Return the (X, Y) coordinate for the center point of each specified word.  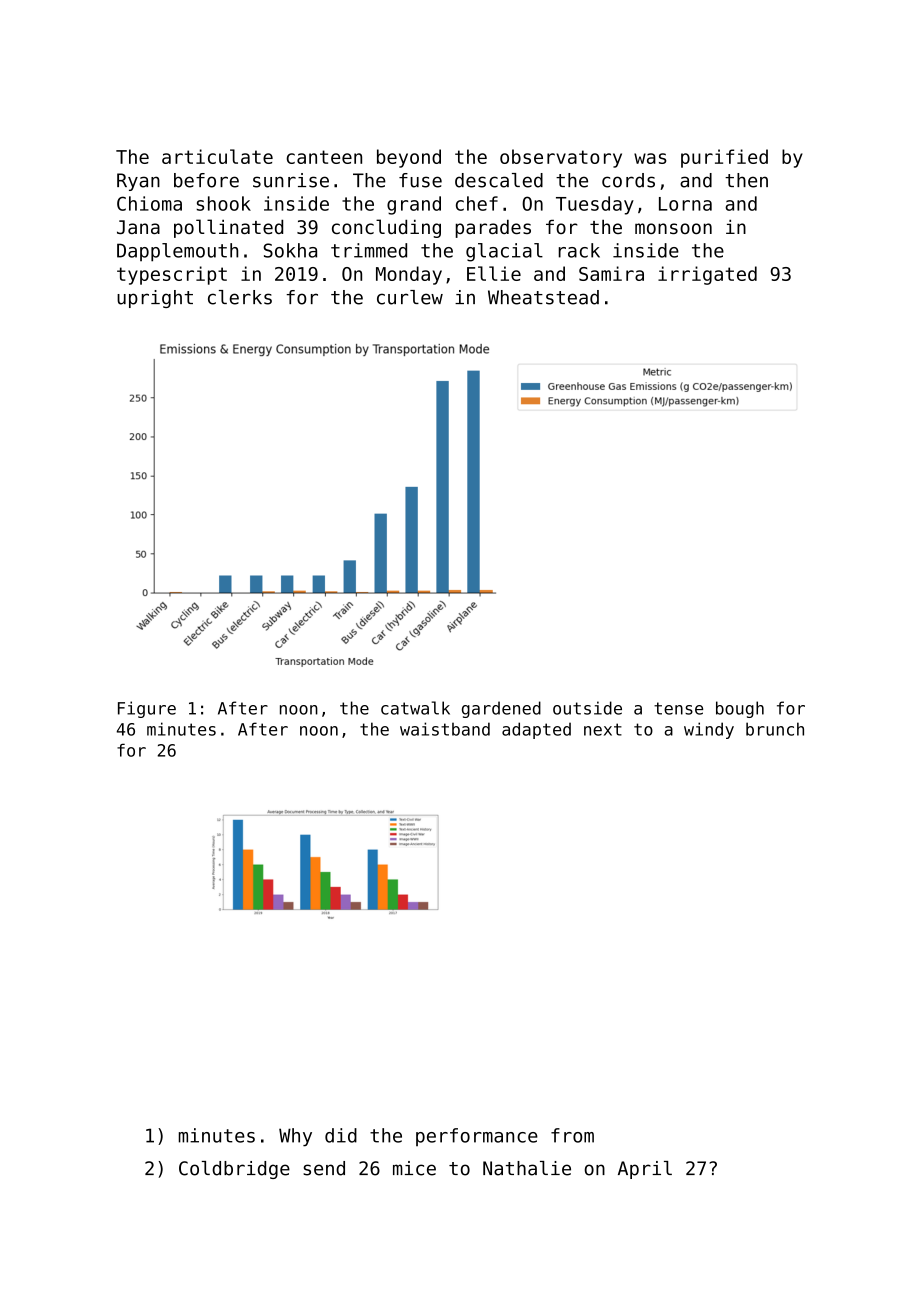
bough (740, 709)
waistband (445, 729)
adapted (536, 730)
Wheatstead (543, 297)
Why (295, 1137)
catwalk (415, 708)
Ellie (494, 273)
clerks (240, 297)
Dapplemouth (177, 252)
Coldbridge (234, 1170)
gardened (501, 709)
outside (587, 708)
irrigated (707, 275)
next (603, 729)
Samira (611, 273)
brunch (775, 729)
